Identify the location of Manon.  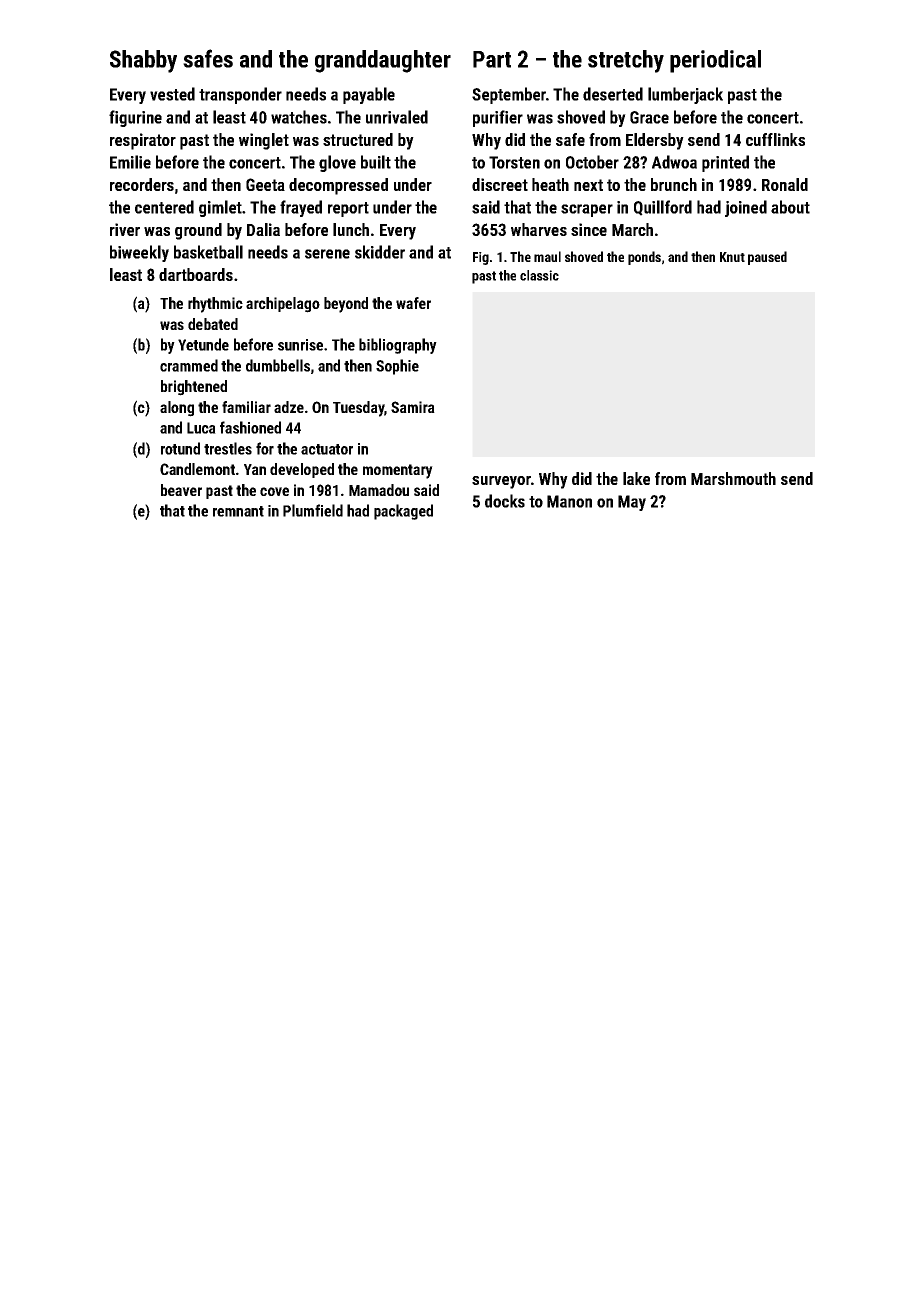
(569, 501).
